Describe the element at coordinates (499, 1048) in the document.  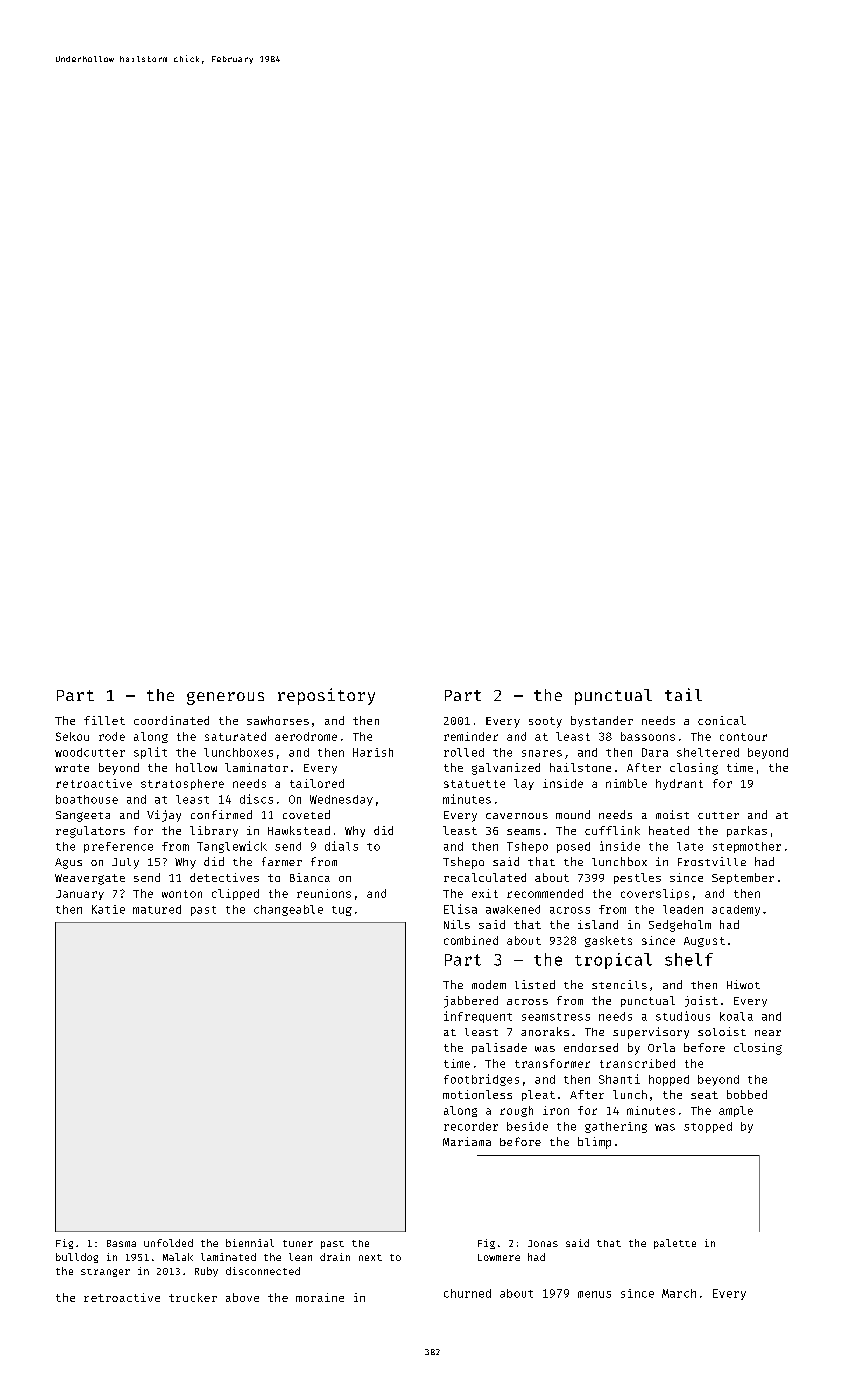
I see `palisade` at that location.
